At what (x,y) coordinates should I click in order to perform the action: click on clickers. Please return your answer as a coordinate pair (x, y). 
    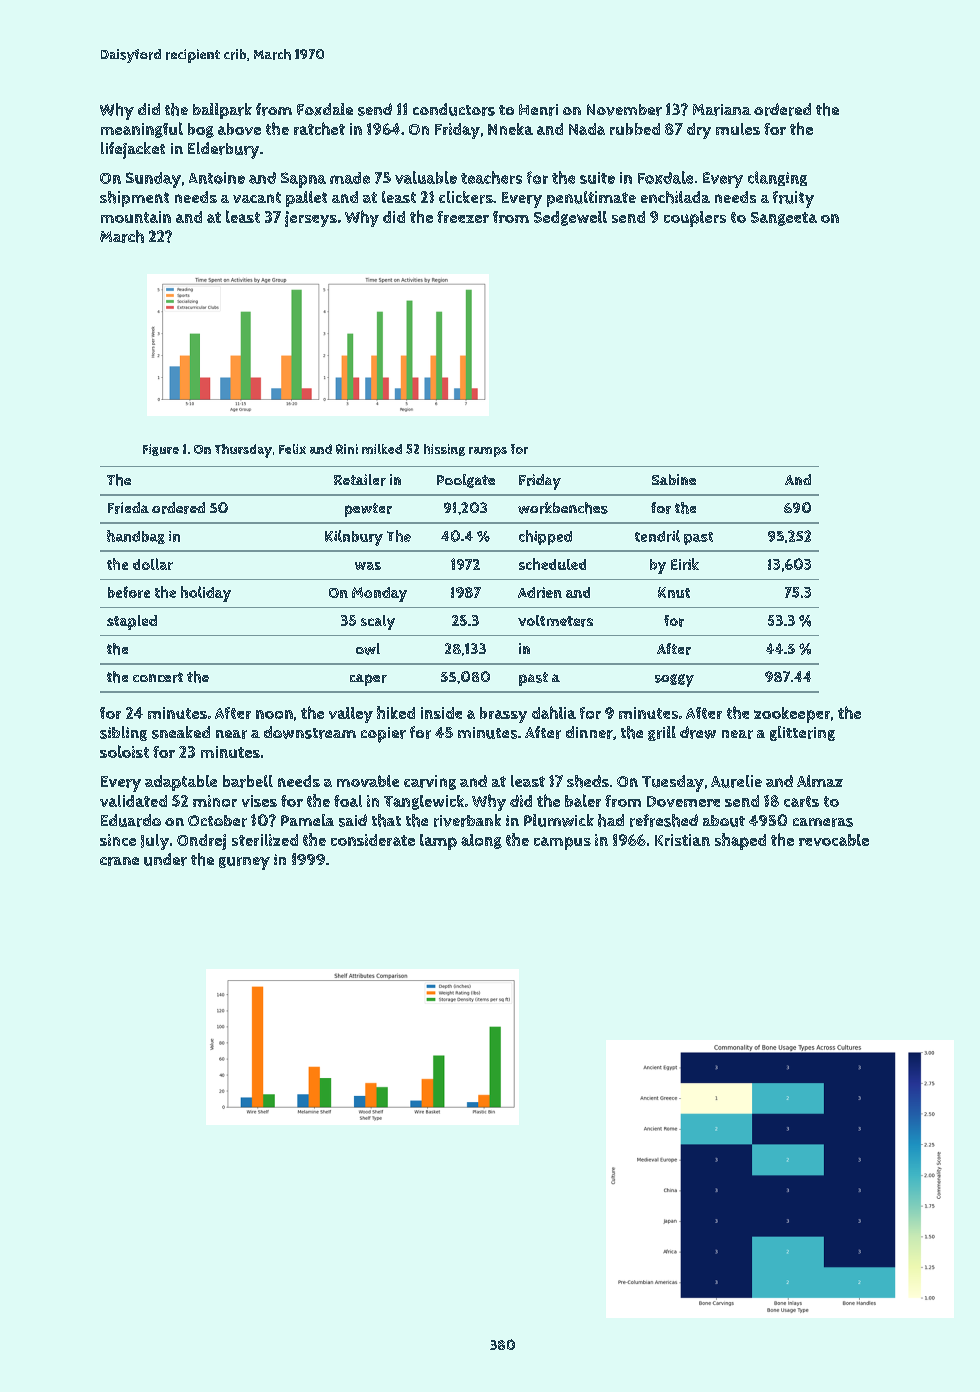
    Looking at the image, I should click on (466, 197).
